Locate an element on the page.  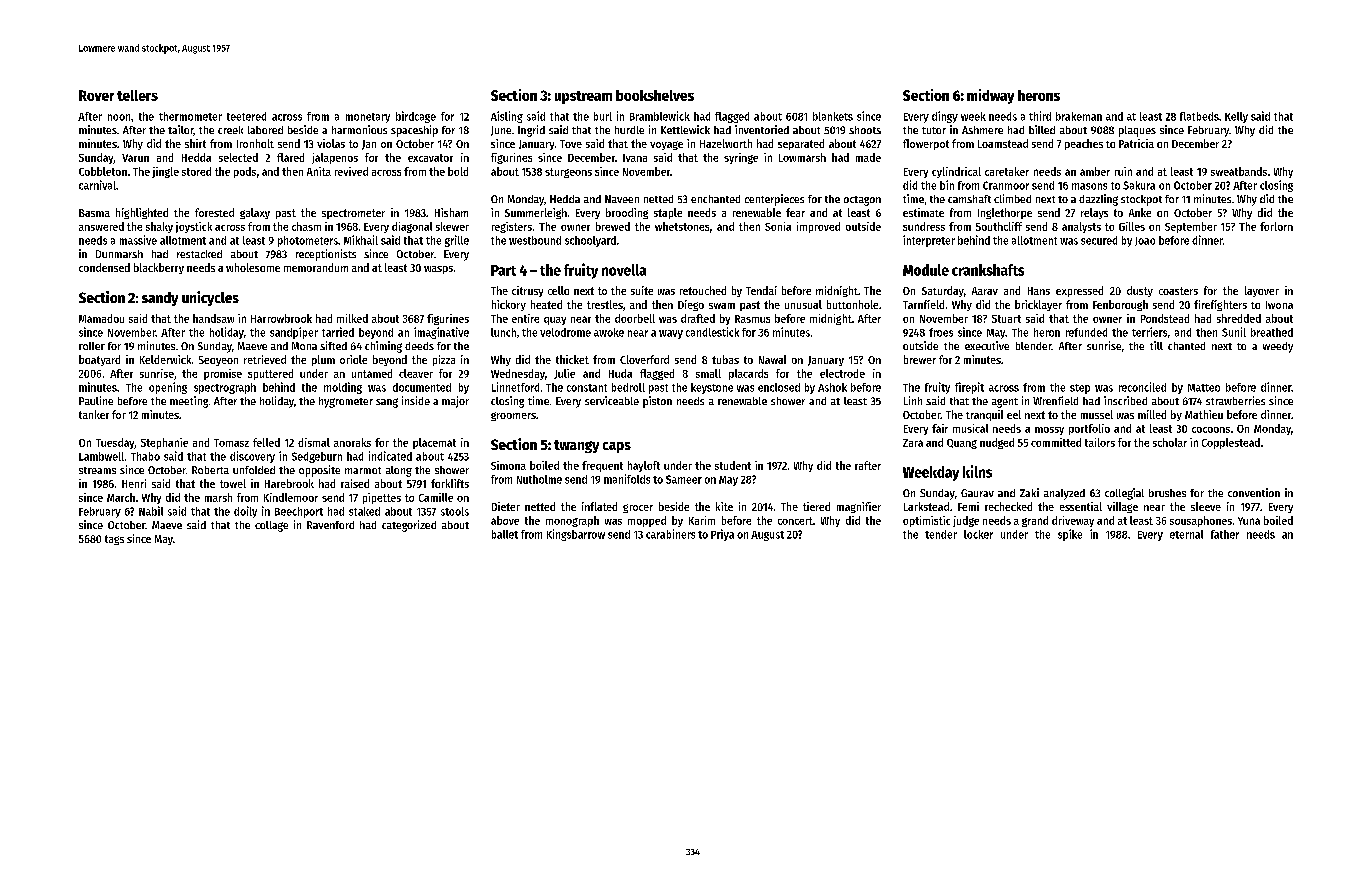
separated is located at coordinates (801, 144).
